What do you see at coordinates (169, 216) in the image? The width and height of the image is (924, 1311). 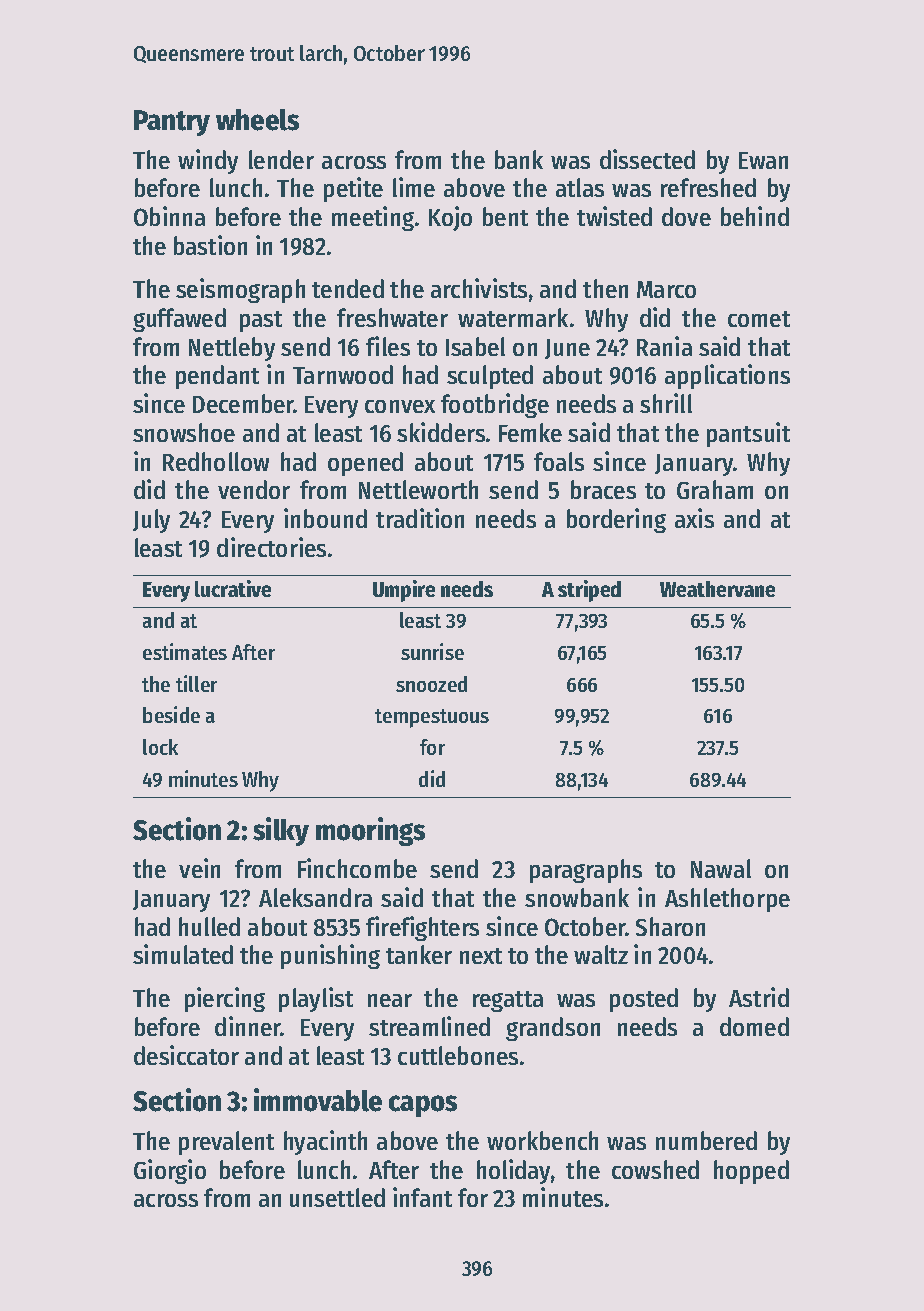 I see `Obinna` at bounding box center [169, 216].
